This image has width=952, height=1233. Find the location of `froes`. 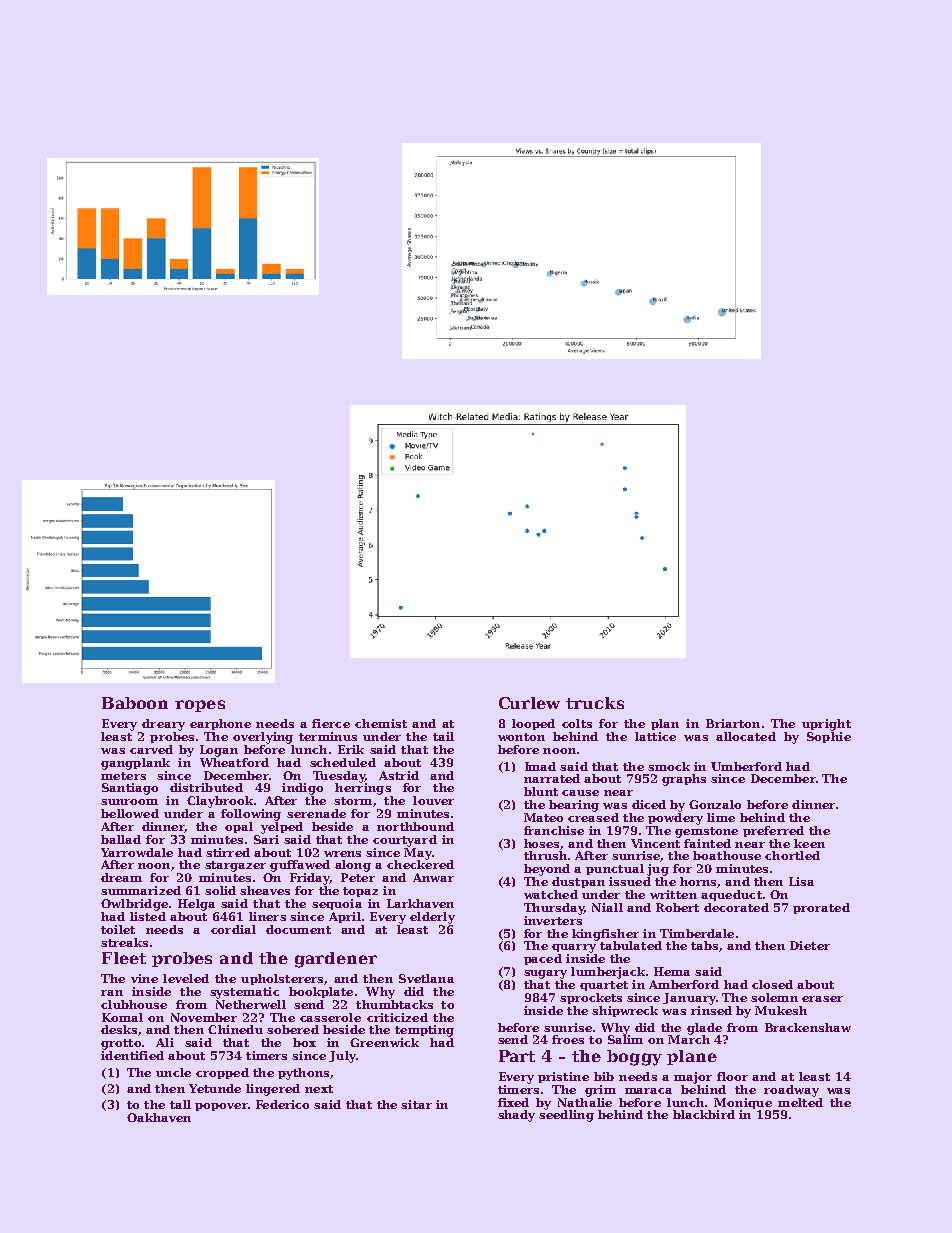

froes is located at coordinates (568, 1039).
